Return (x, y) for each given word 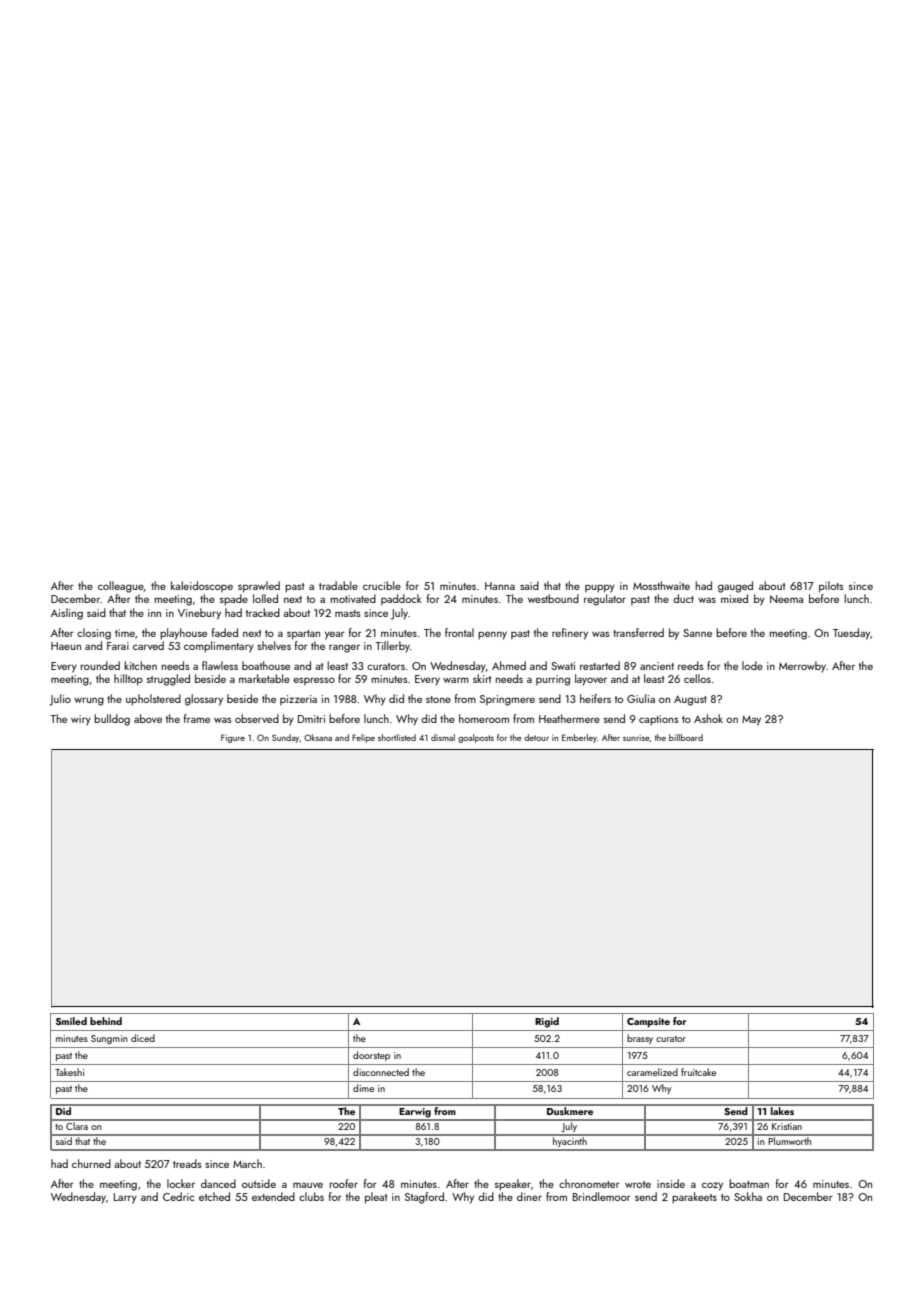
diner (529, 1196)
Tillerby (392, 647)
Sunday (286, 738)
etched (214, 1196)
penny (492, 635)
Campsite (648, 1022)
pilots (831, 587)
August (690, 700)
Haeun (66, 646)
